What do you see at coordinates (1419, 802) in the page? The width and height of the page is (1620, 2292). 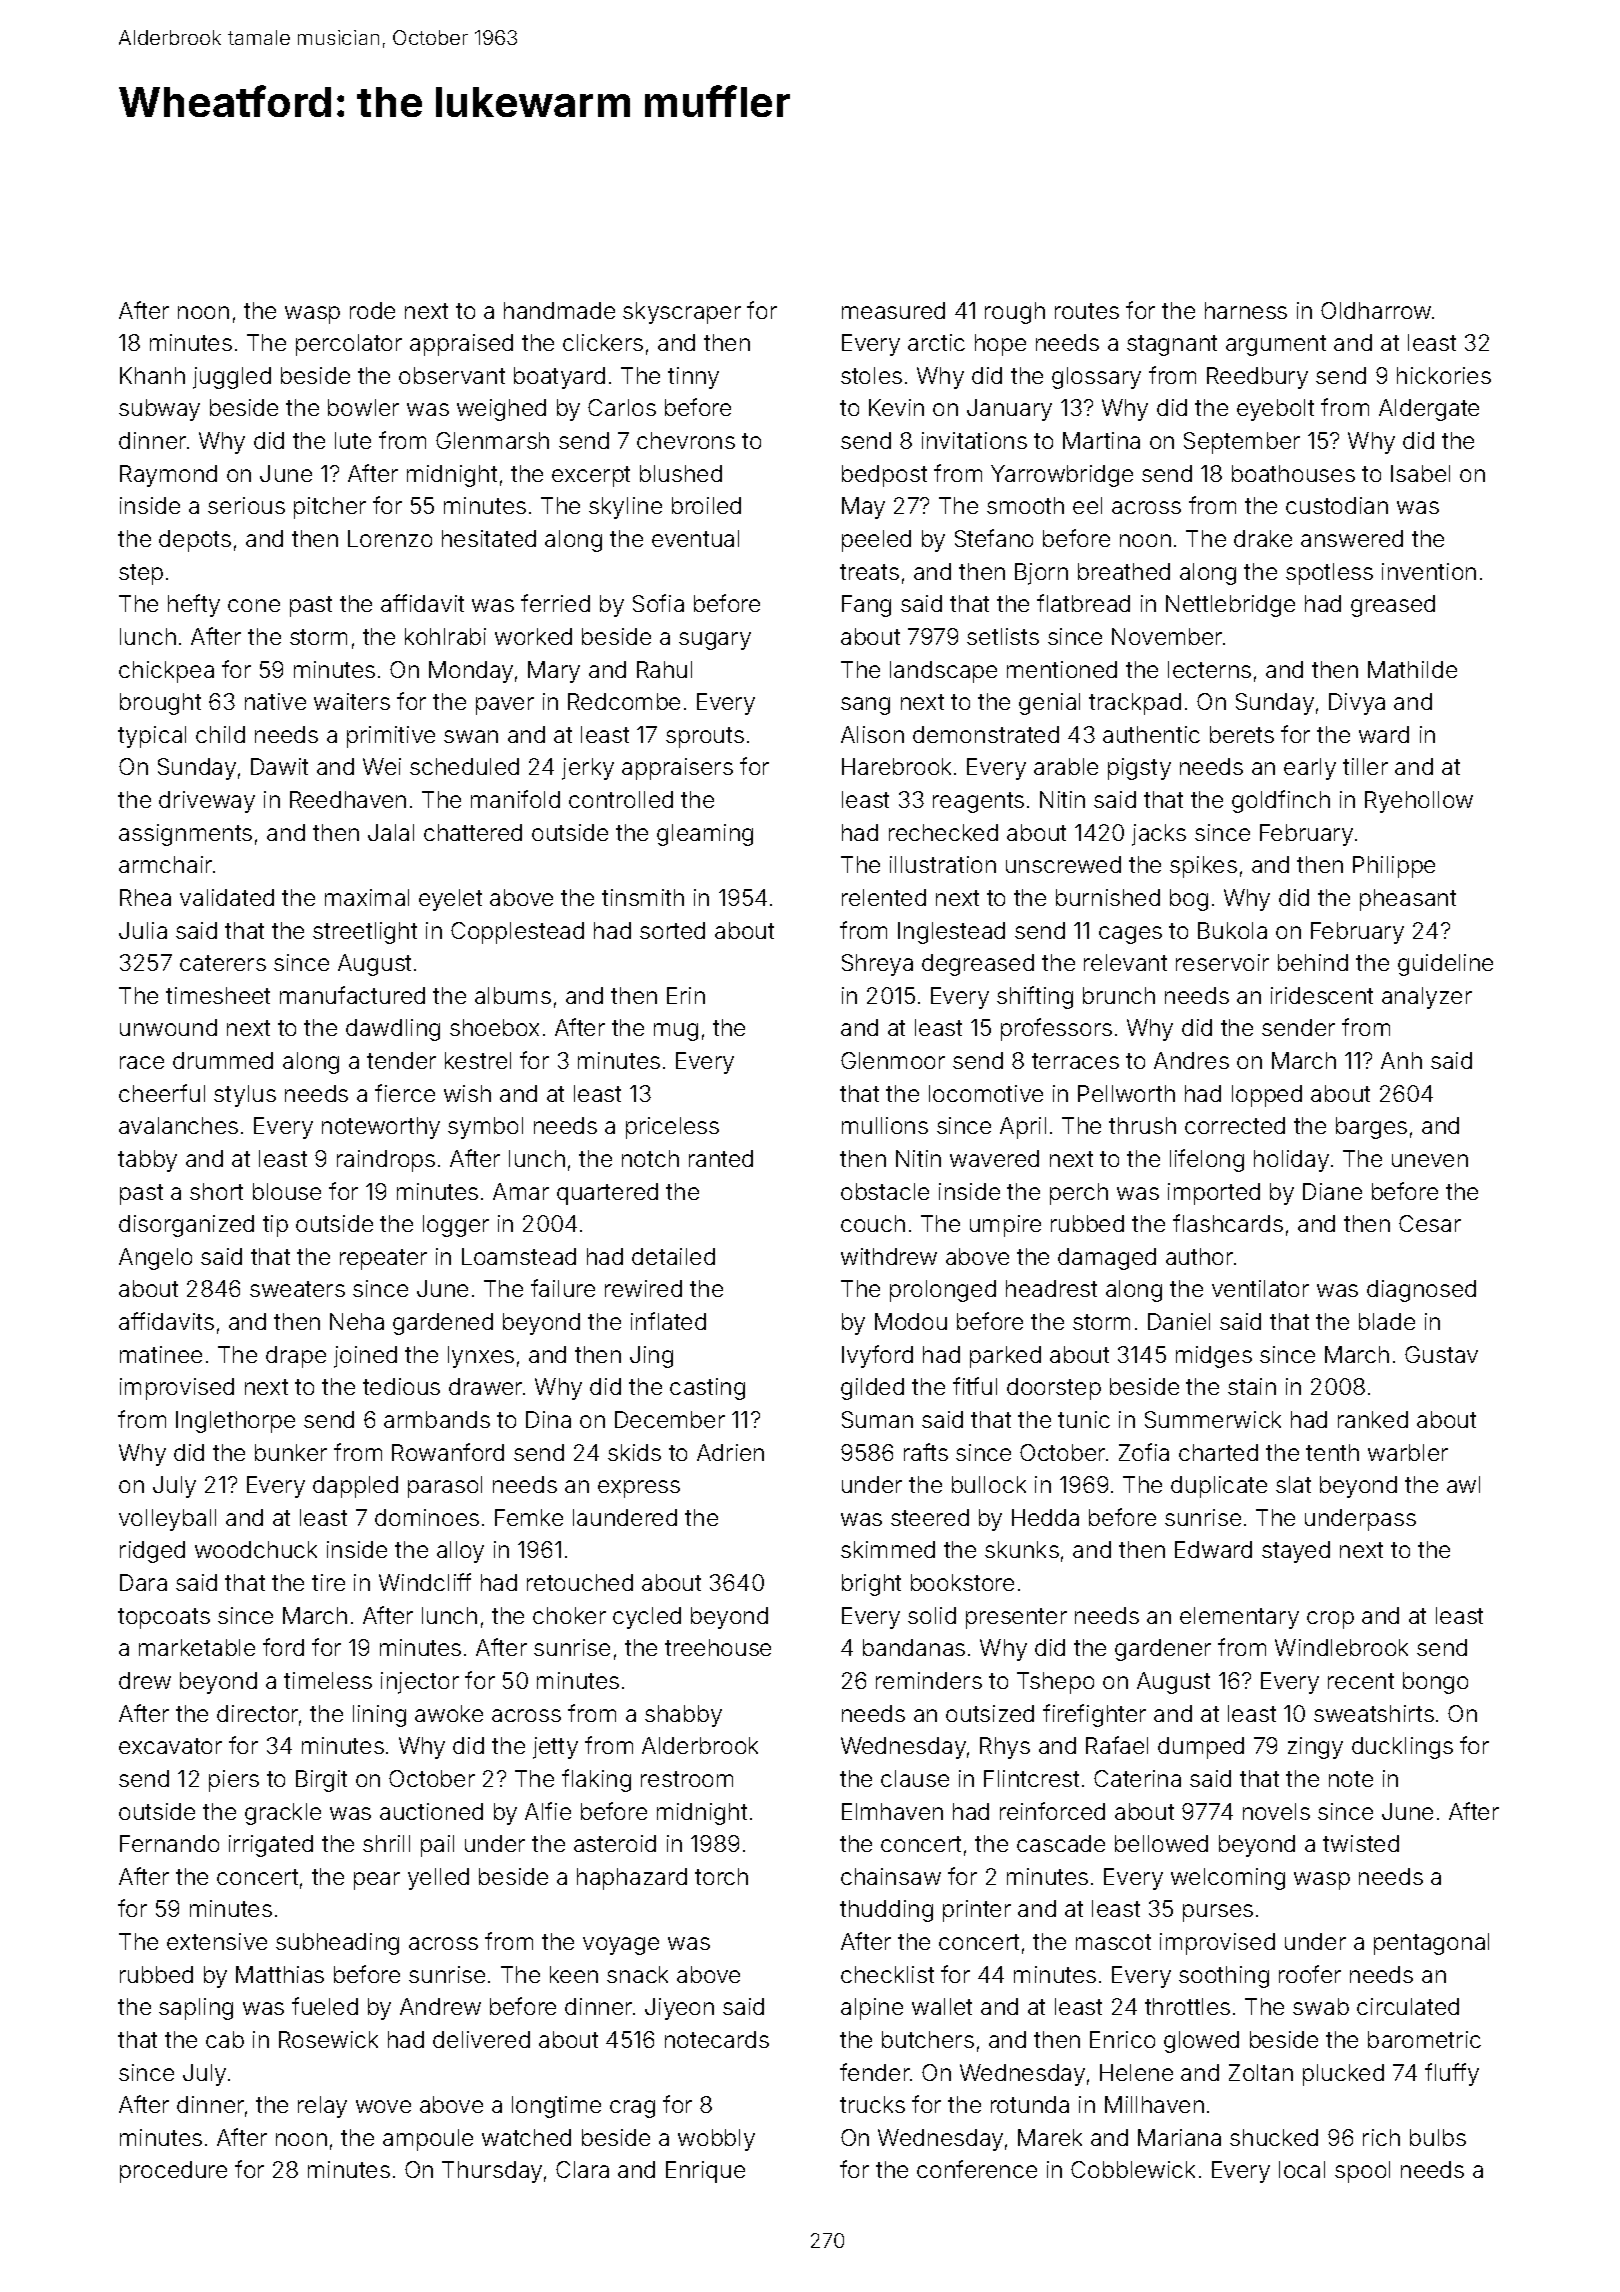 I see `Ryehollow` at bounding box center [1419, 802].
